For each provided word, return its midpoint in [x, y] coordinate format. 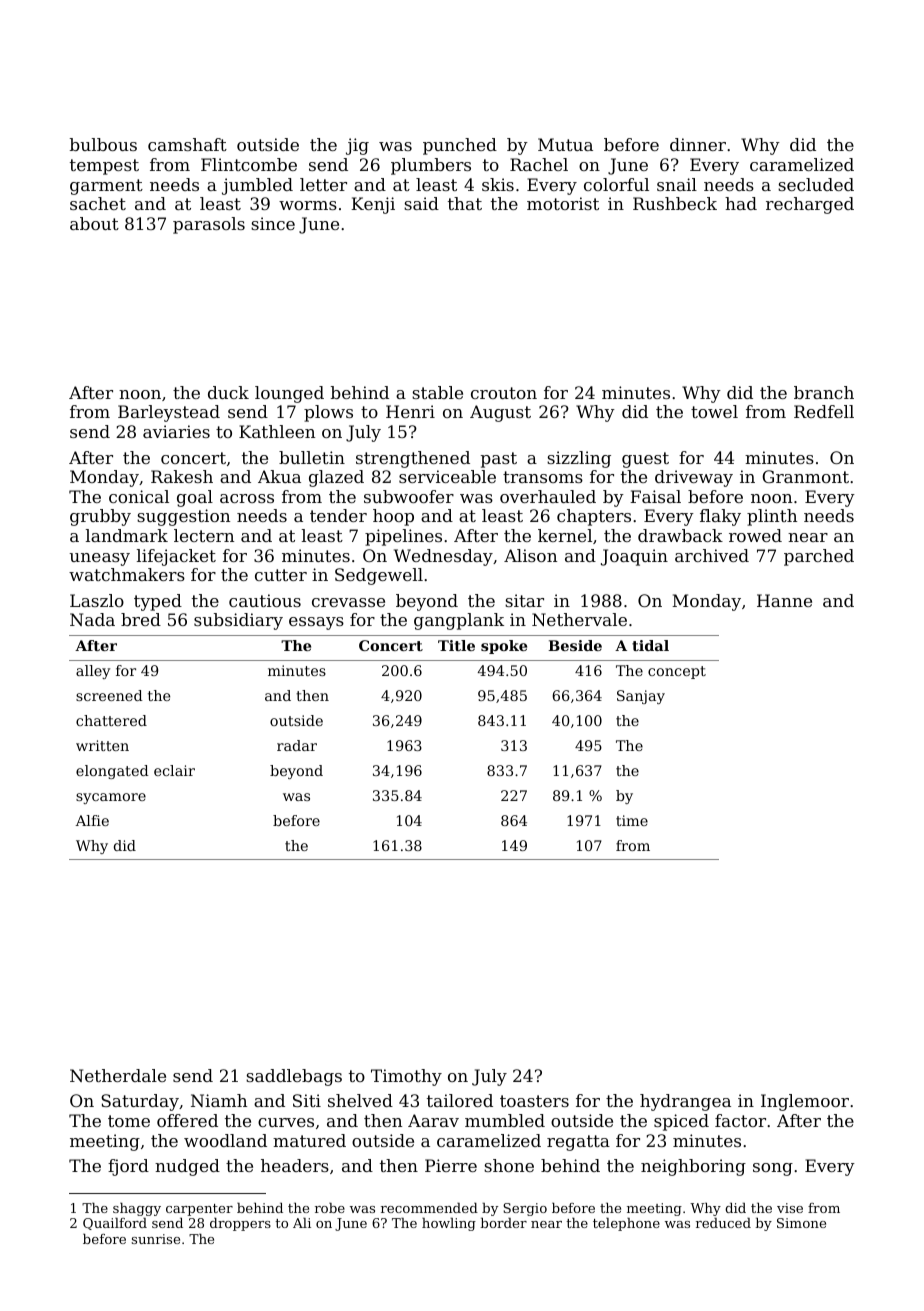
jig [357, 146]
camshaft [187, 144]
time [632, 820]
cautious [265, 600]
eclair [174, 770]
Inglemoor [805, 1102]
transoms [543, 477]
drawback [680, 535]
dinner [698, 144]
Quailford [115, 1224]
